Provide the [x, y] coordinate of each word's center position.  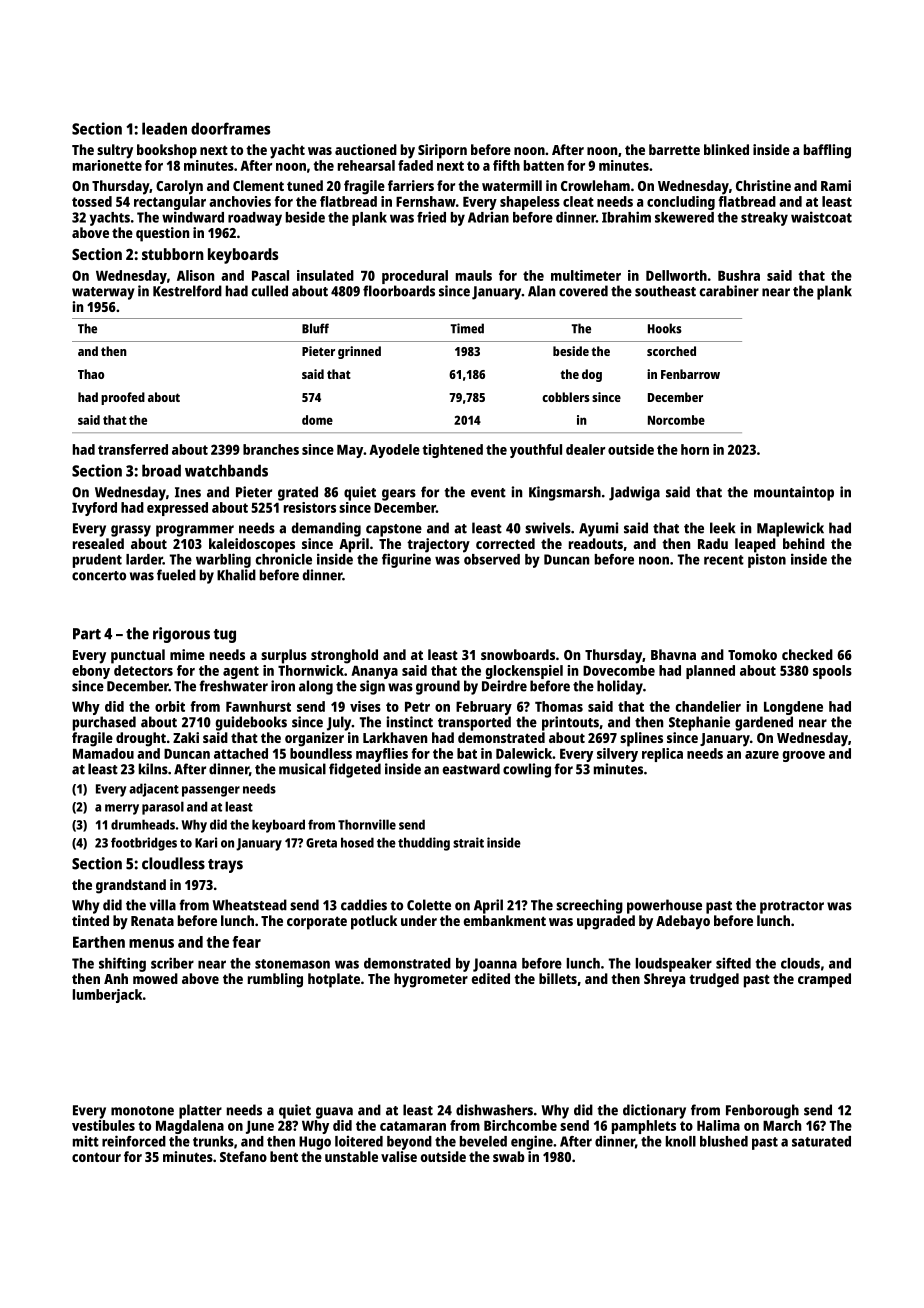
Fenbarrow [690, 374]
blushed [724, 1141]
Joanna [495, 965]
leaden [164, 128]
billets [558, 978]
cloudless [173, 863]
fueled [176, 575]
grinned [359, 352]
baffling [827, 151]
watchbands [226, 470]
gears [399, 495]
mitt [86, 1141]
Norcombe [676, 420]
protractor [792, 907]
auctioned [366, 149]
